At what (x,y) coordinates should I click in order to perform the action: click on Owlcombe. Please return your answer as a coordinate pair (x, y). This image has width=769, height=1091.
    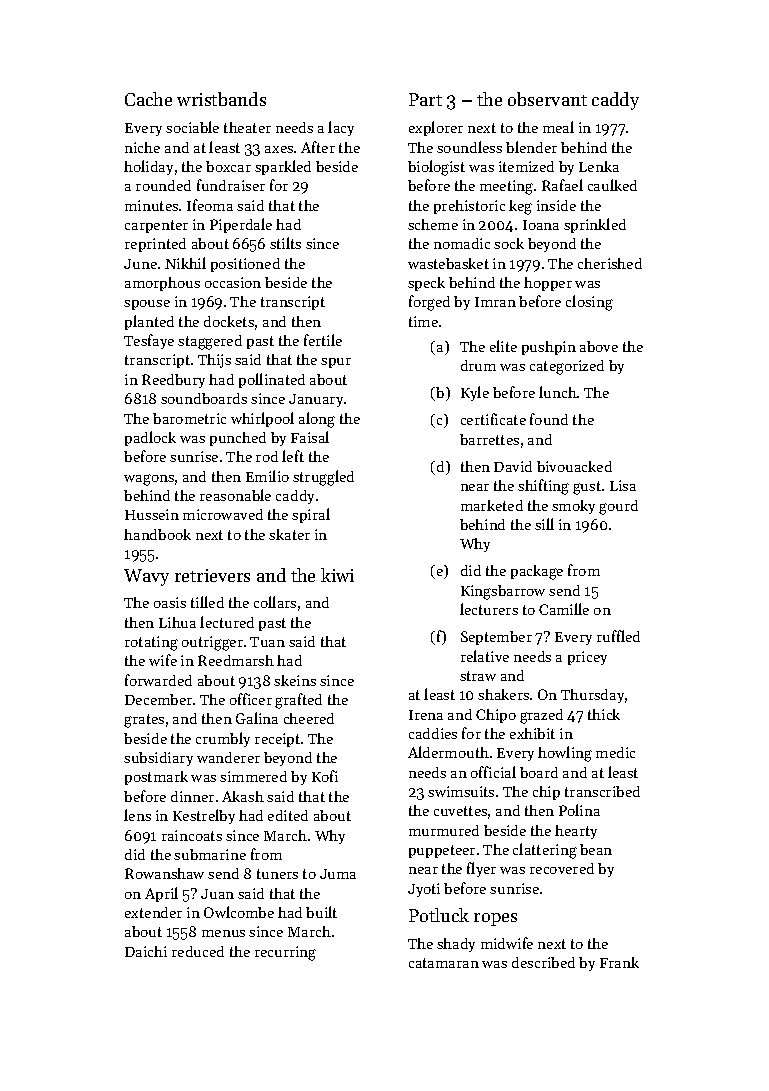
    Looking at the image, I should click on (239, 912).
